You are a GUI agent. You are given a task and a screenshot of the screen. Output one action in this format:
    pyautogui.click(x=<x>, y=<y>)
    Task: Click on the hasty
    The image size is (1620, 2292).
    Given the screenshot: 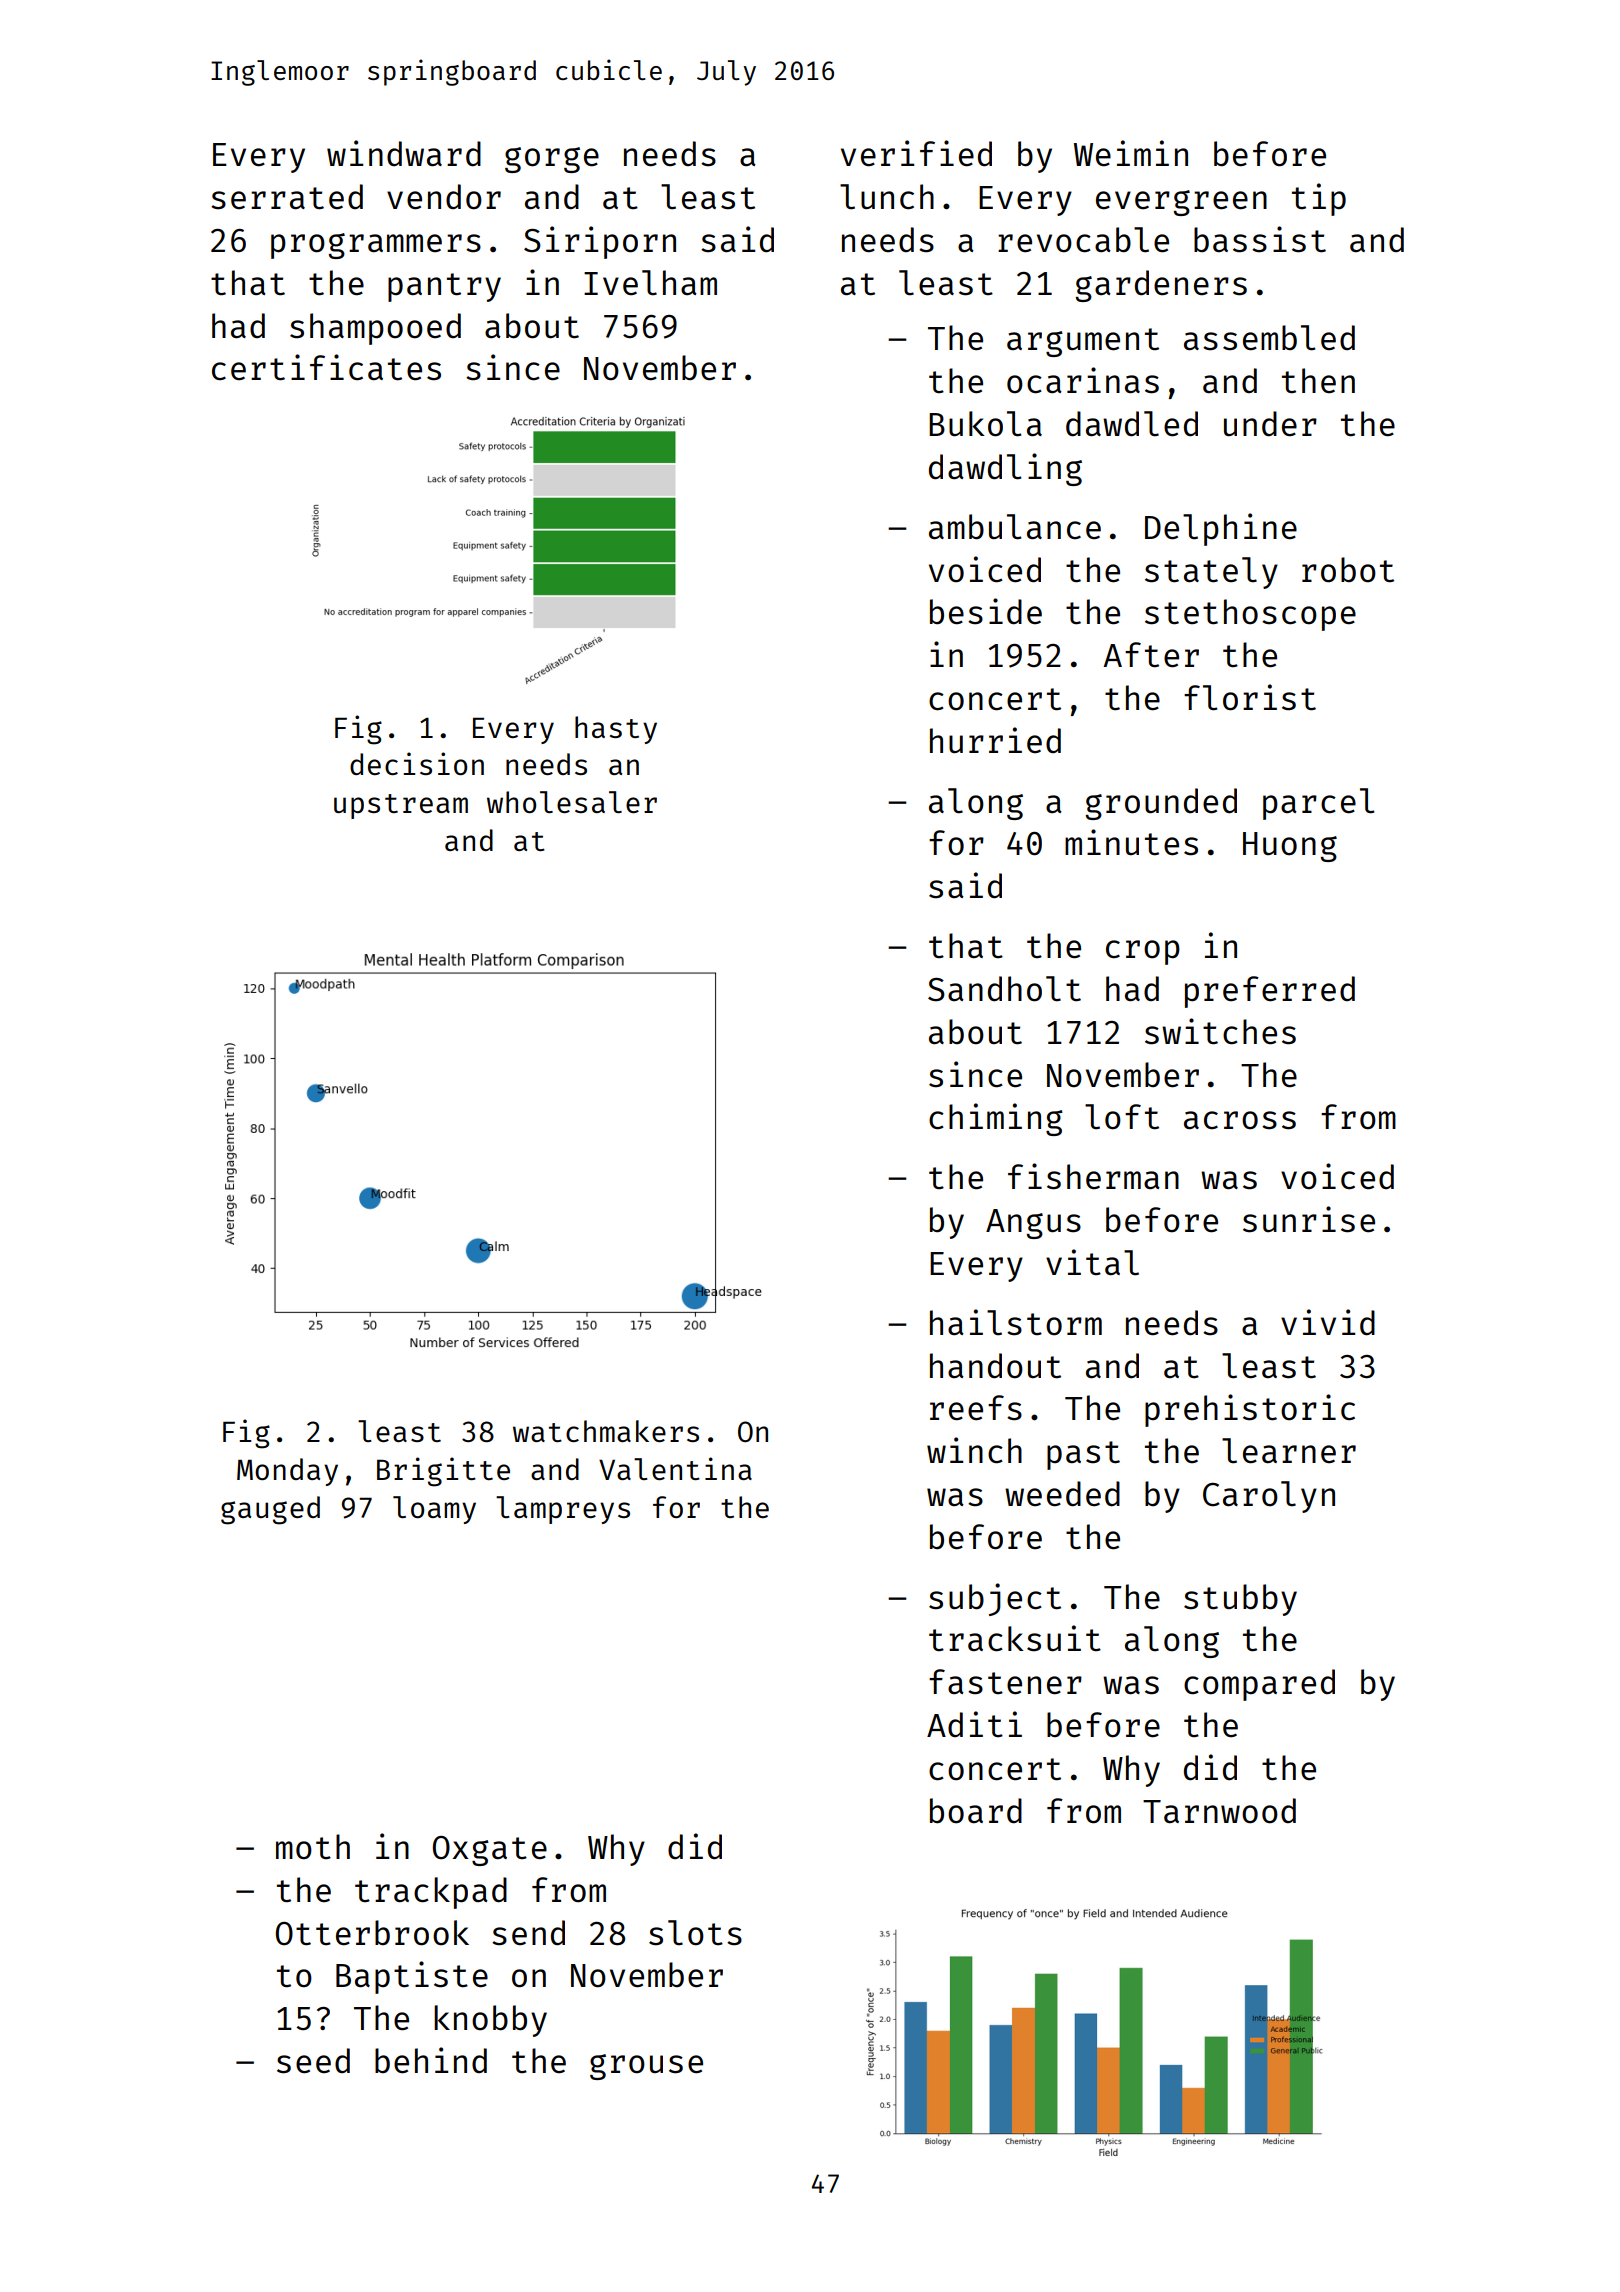 What is the action you would take?
    pyautogui.click(x=616, y=730)
